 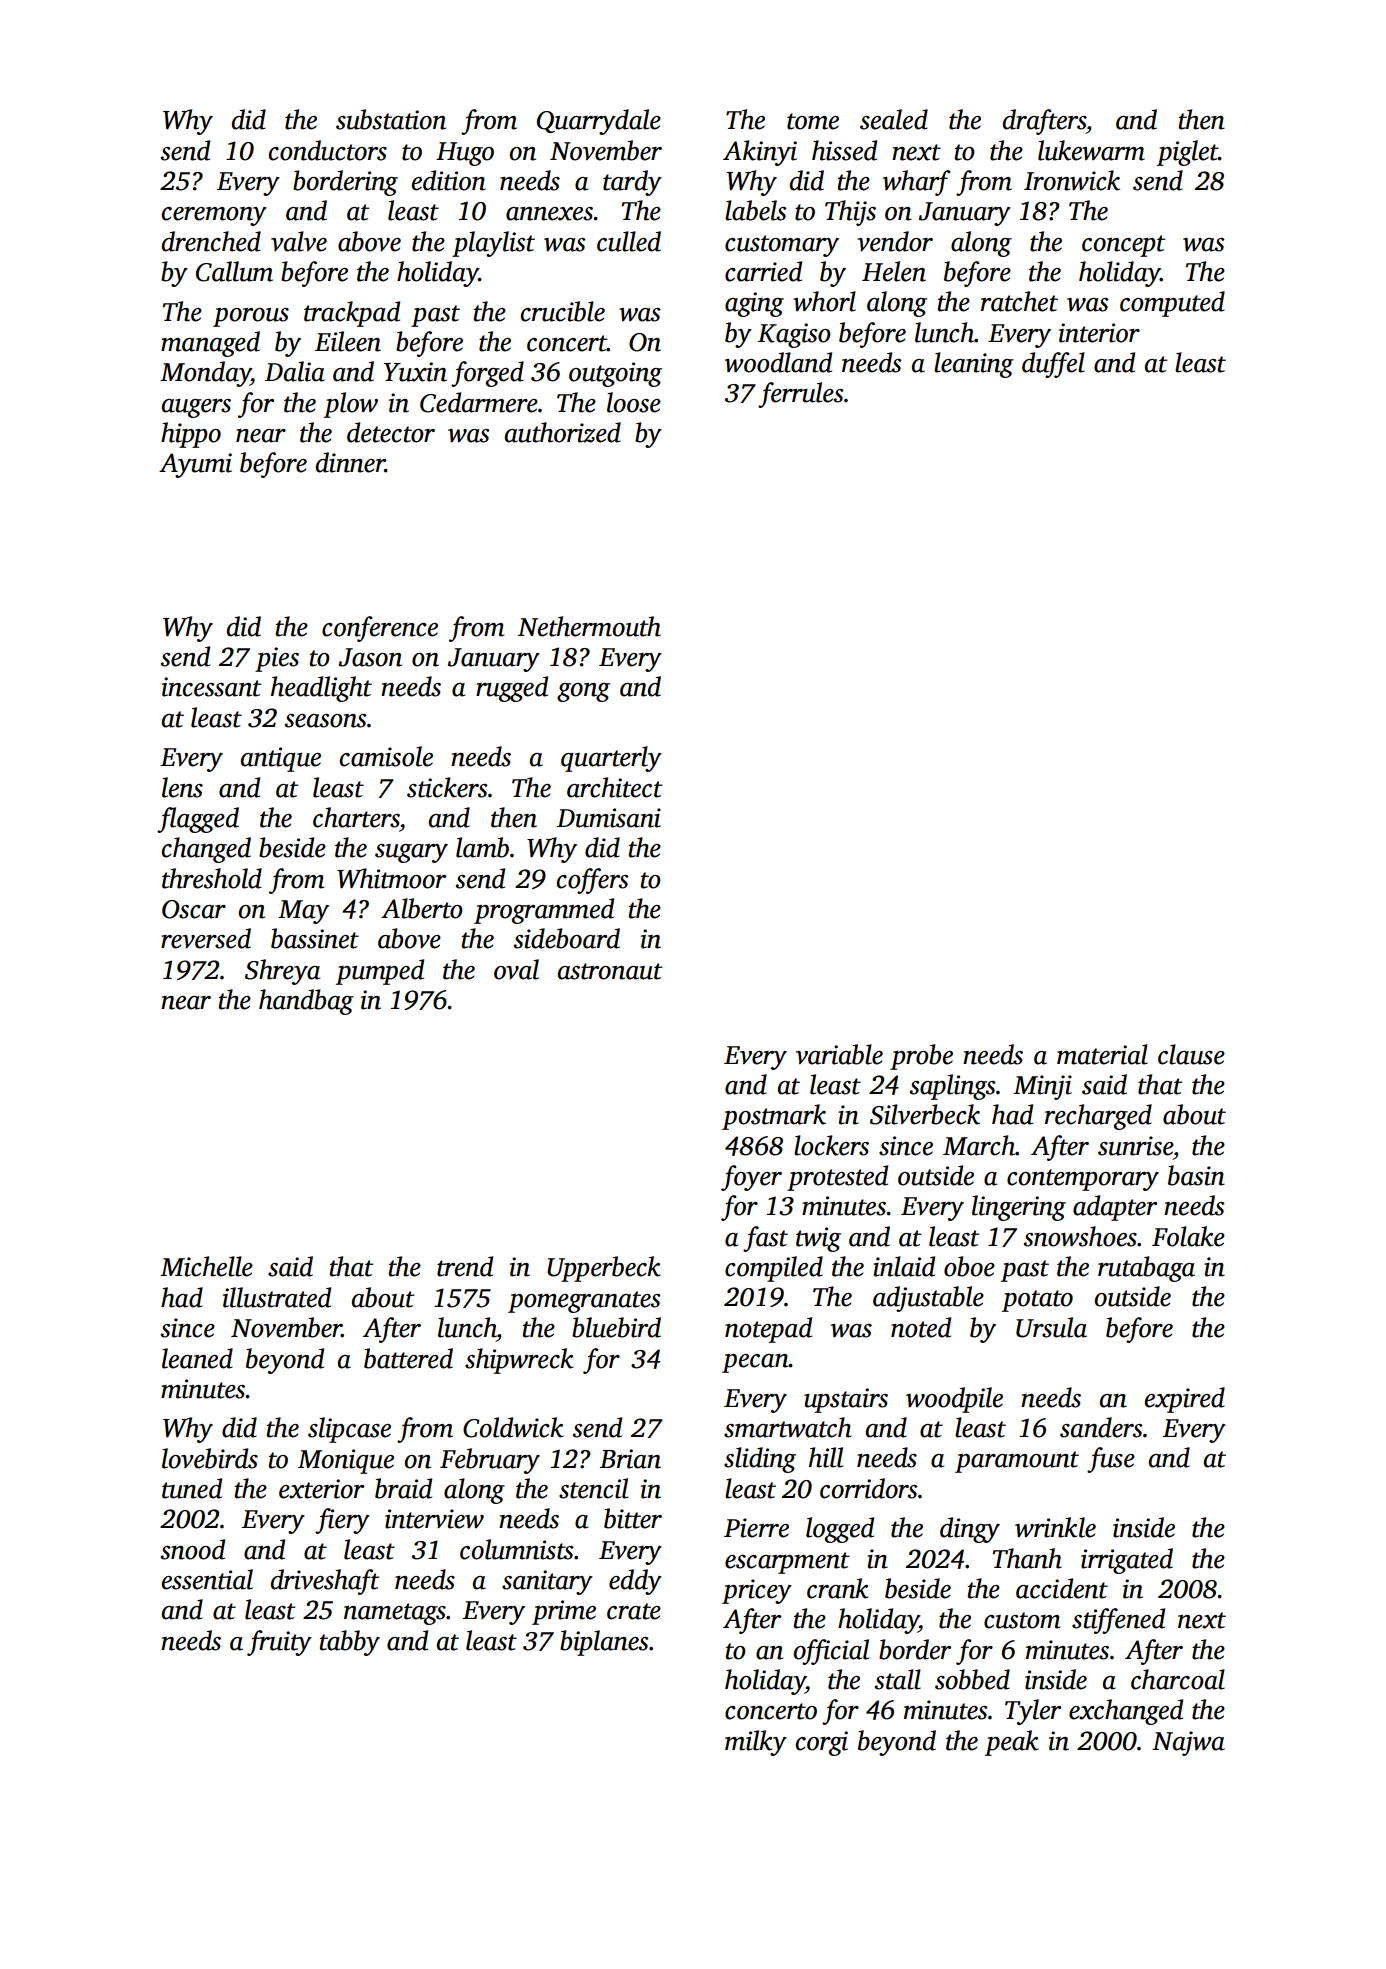 I want to click on milky, so click(x=756, y=1743).
